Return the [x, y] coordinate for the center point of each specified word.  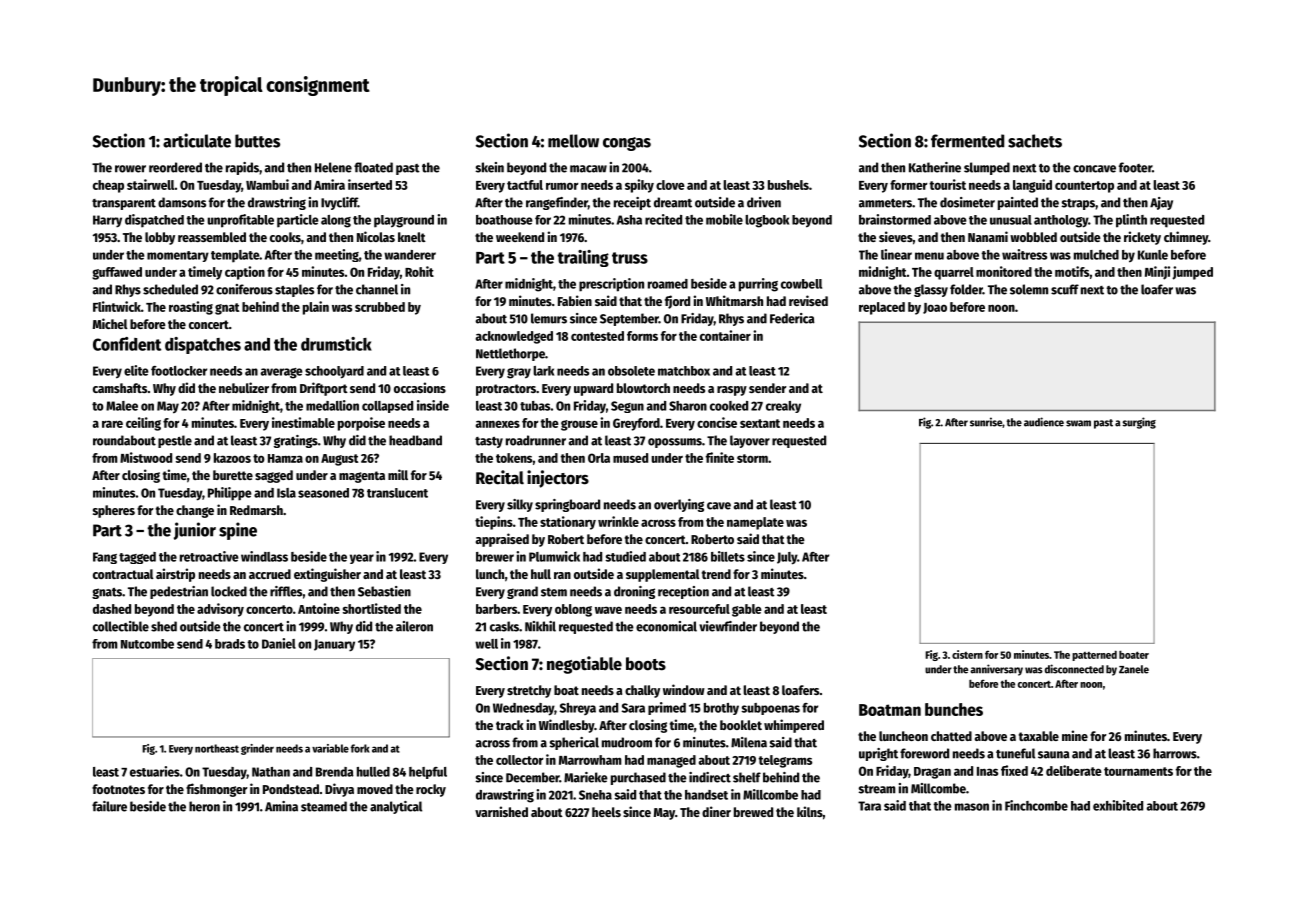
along [336, 221]
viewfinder [728, 626]
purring [758, 285]
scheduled [170, 289]
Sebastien [384, 591]
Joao [935, 308]
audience [1044, 422]
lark [543, 371]
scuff [1065, 289]
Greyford [636, 424]
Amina [281, 806]
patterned [1094, 655]
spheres [114, 511]
